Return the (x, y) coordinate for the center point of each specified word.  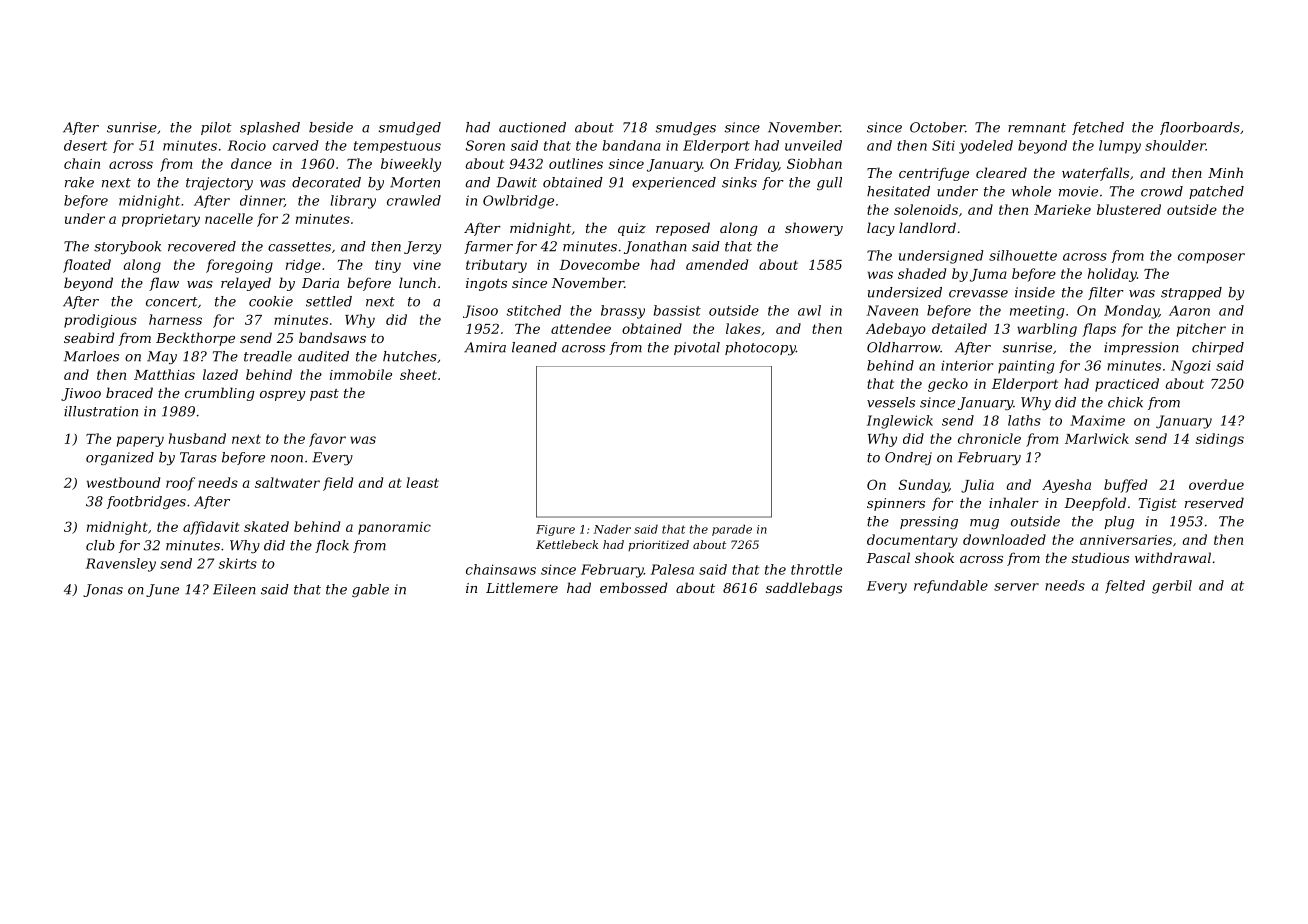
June (162, 590)
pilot (216, 128)
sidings (1220, 440)
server (1016, 587)
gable (370, 590)
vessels (891, 402)
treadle (268, 356)
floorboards (1200, 128)
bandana (631, 145)
